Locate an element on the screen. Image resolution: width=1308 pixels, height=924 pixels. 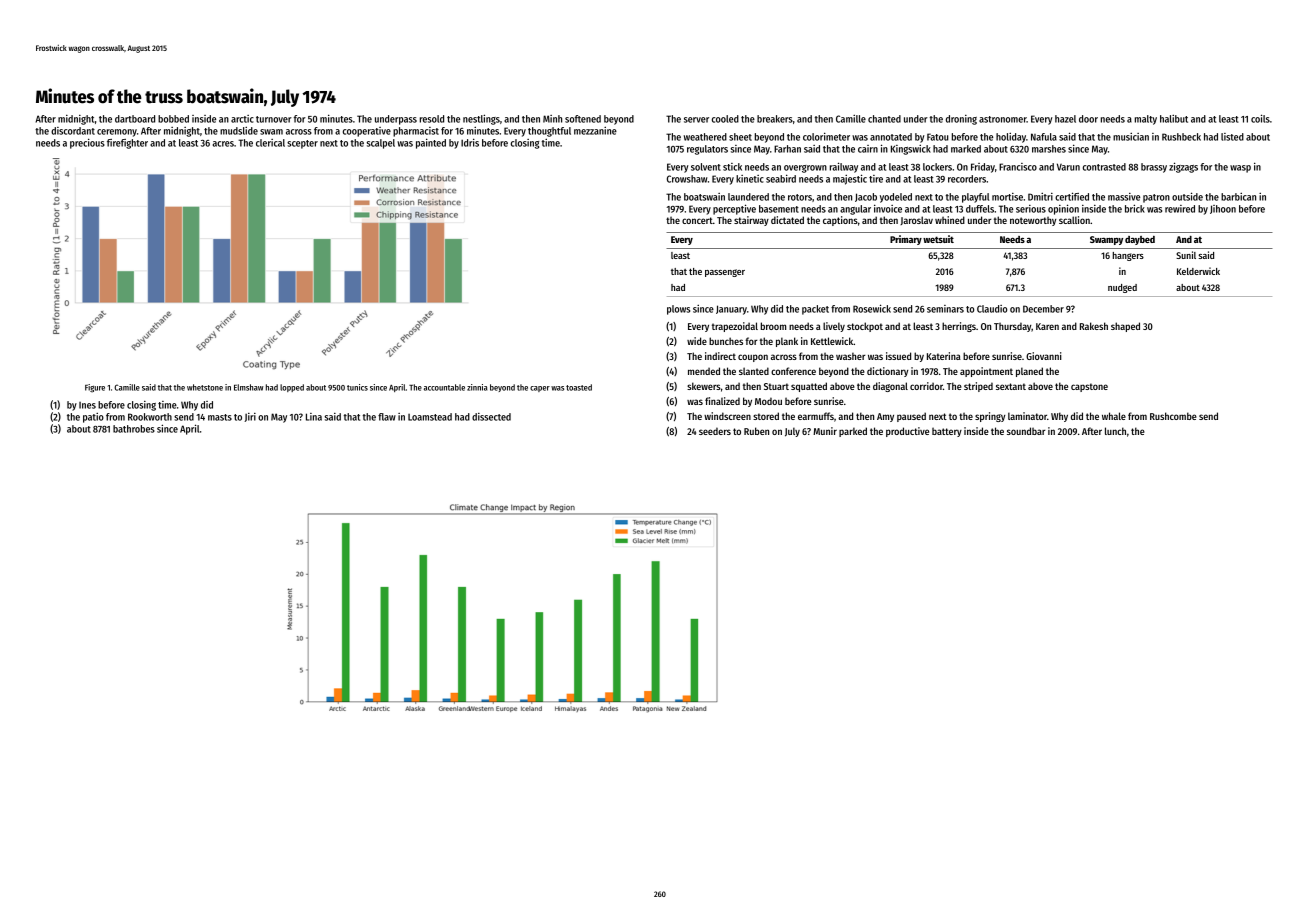
dartboard is located at coordinates (135, 119).
